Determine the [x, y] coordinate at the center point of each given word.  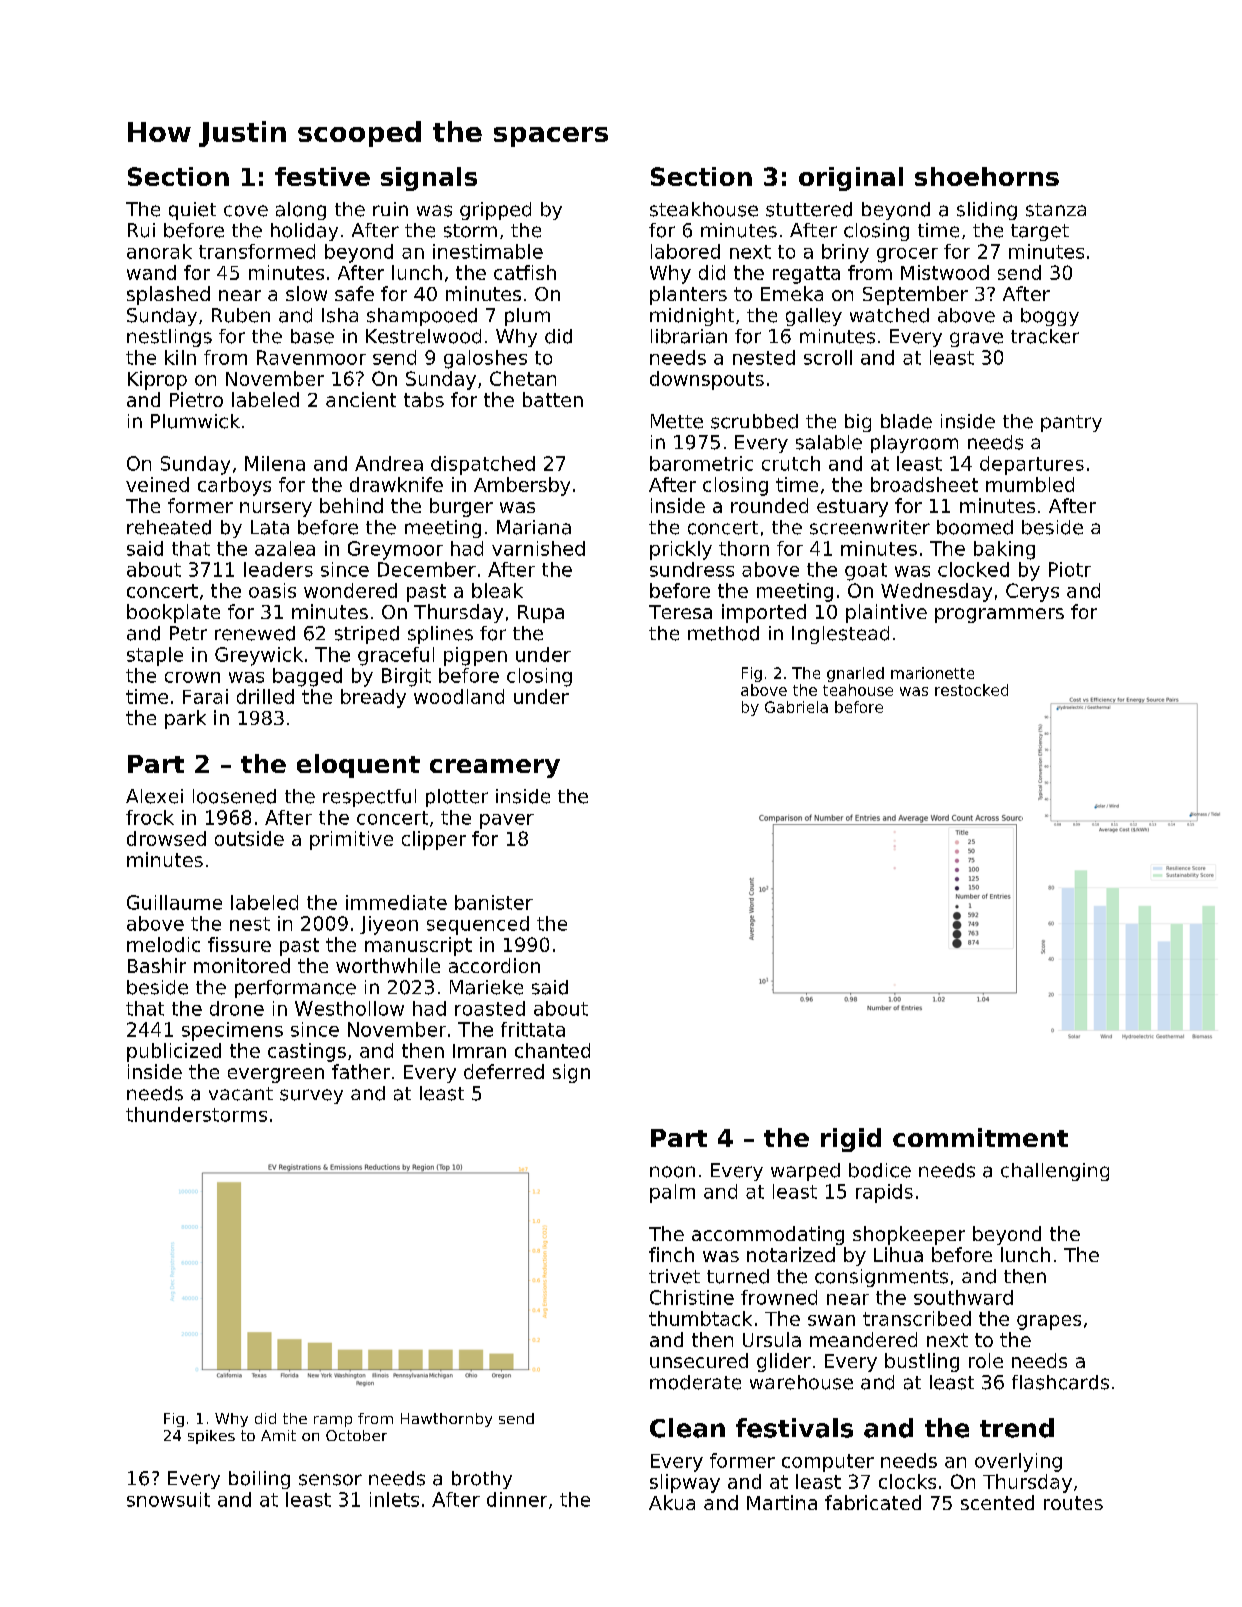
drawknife [396, 484]
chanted [552, 1050]
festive [322, 176]
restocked [971, 690]
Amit [278, 1435]
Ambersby [522, 486]
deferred [504, 1071]
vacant [241, 1094]
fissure [239, 944]
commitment [980, 1137]
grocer [907, 255]
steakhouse [704, 209]
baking [1004, 550]
